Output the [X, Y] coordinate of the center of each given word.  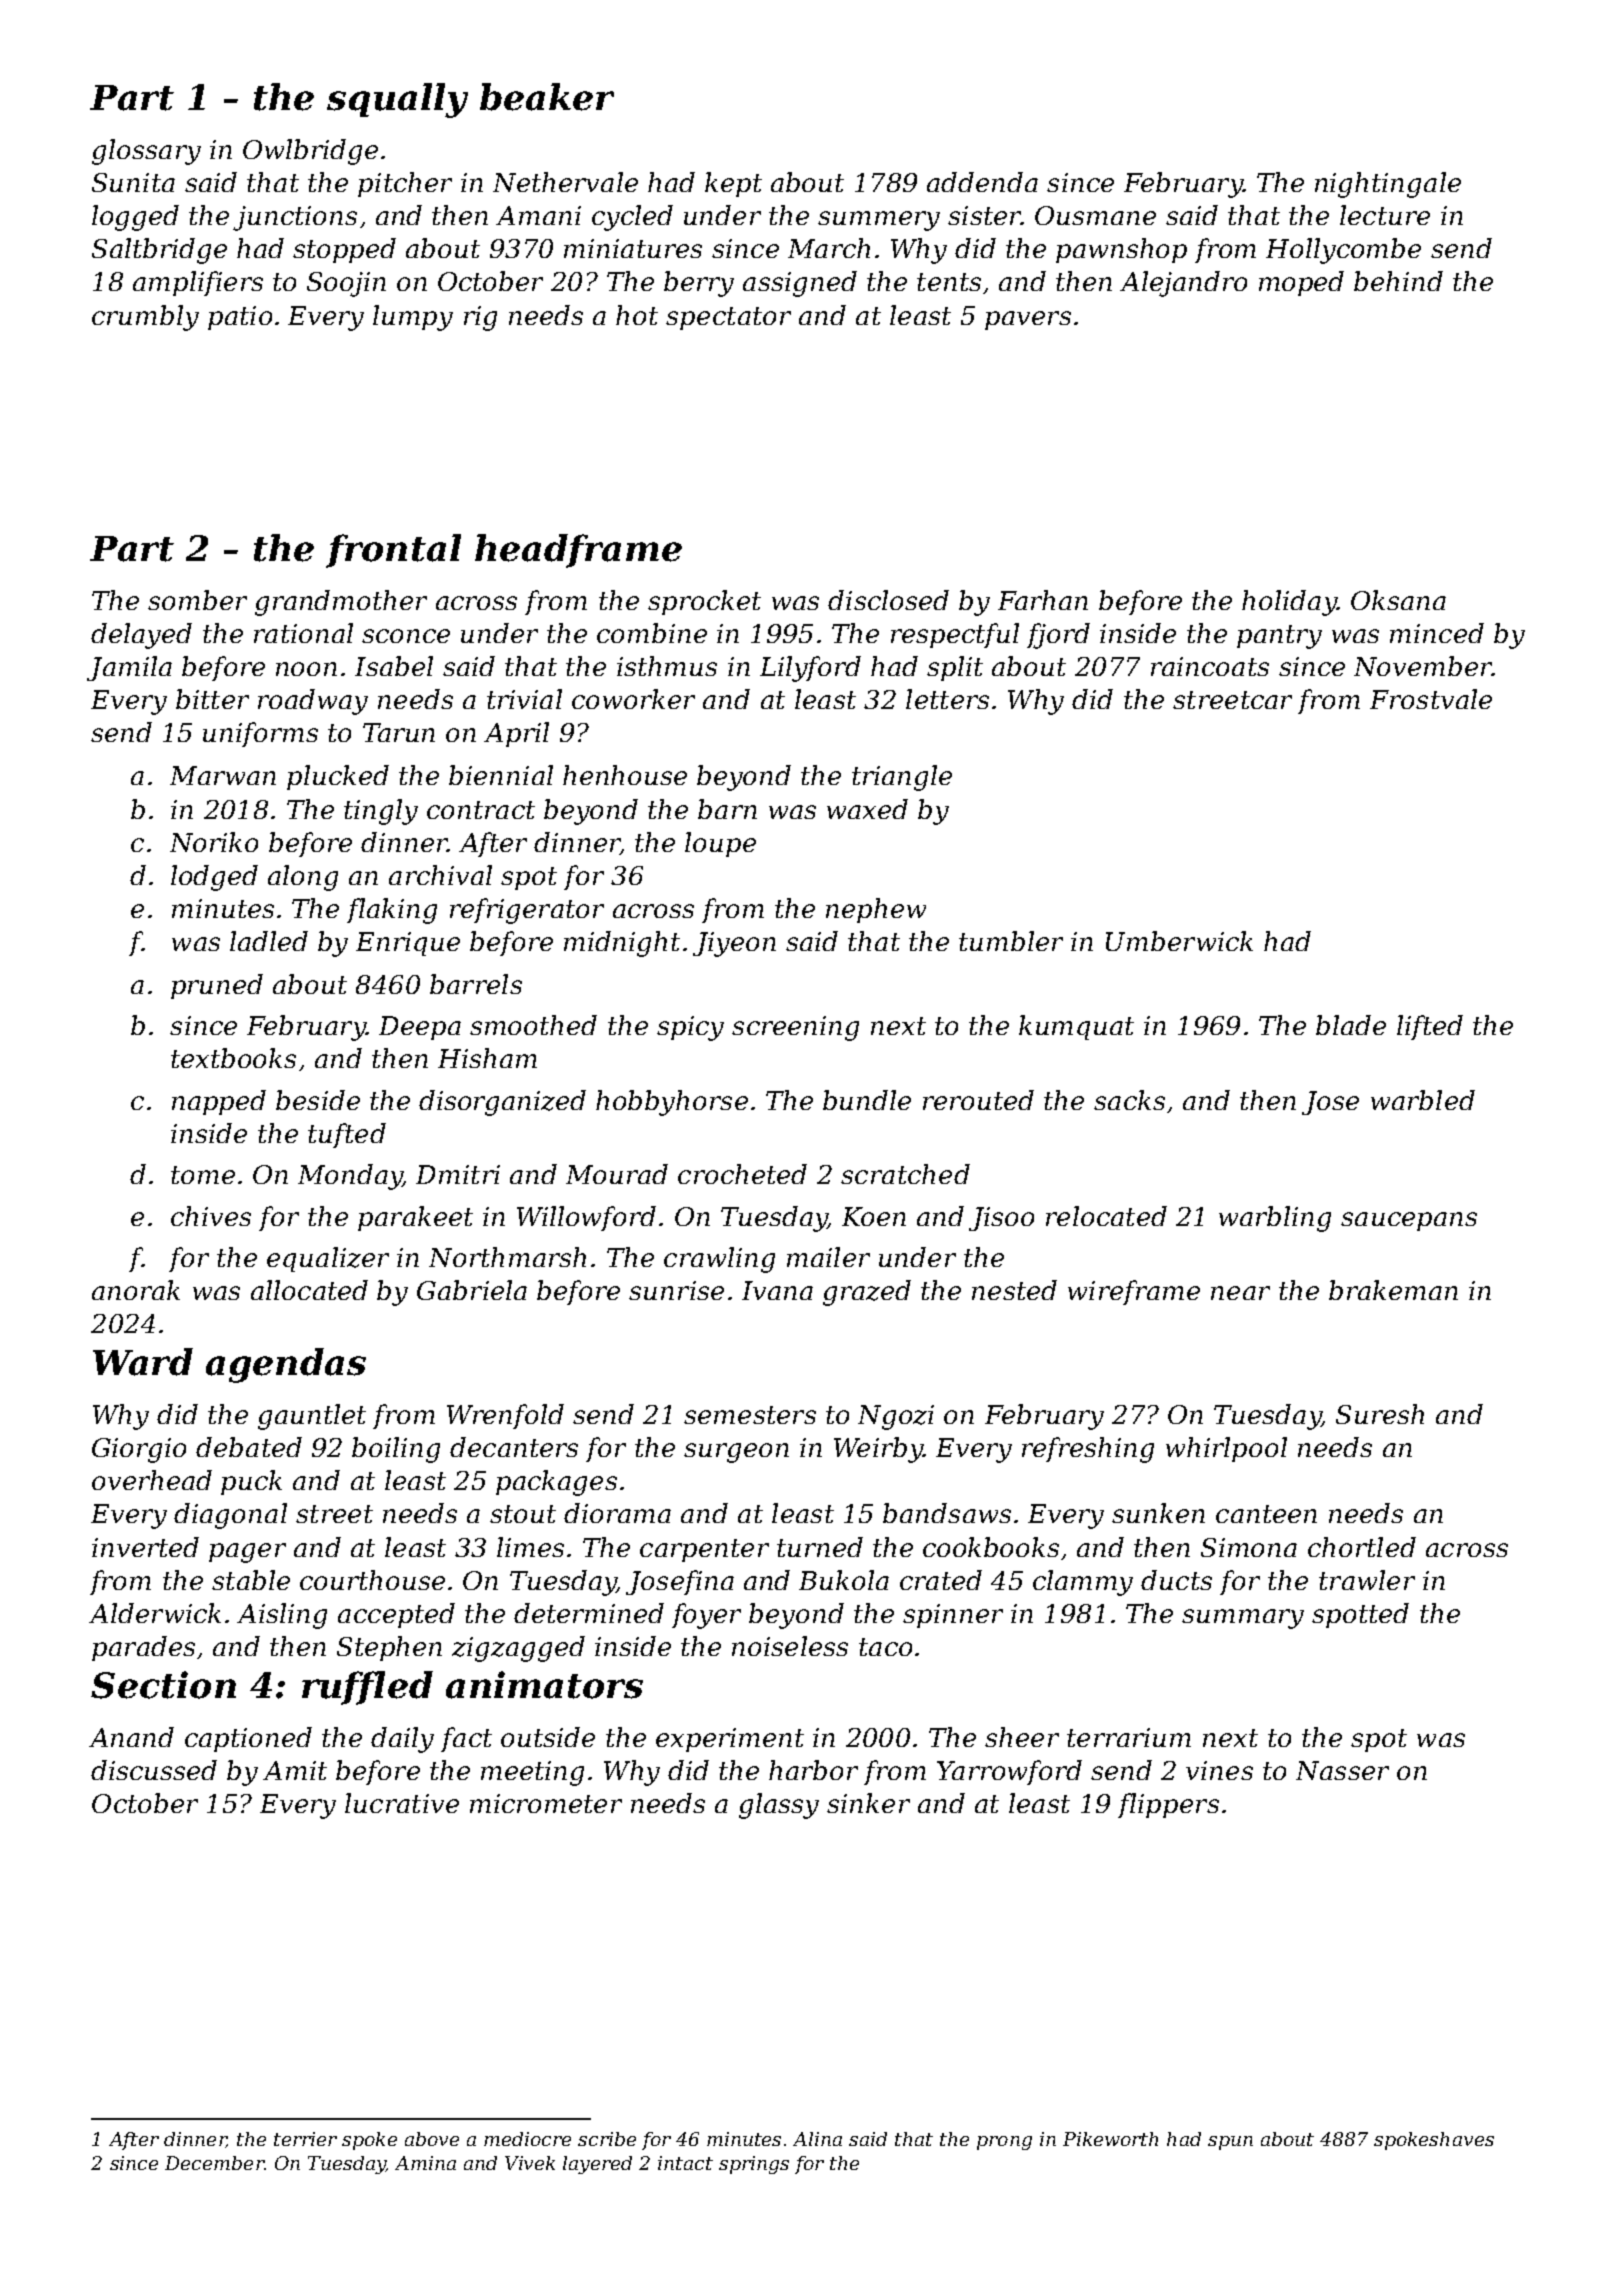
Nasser [1342, 1770]
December [214, 2163]
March [829, 248]
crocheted [742, 1174]
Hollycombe [1343, 251]
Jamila [129, 668]
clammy [1083, 1583]
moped [1301, 283]
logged [135, 218]
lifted [1430, 1027]
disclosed [888, 600]
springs [754, 2165]
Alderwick [155, 1613]
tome [203, 1175]
